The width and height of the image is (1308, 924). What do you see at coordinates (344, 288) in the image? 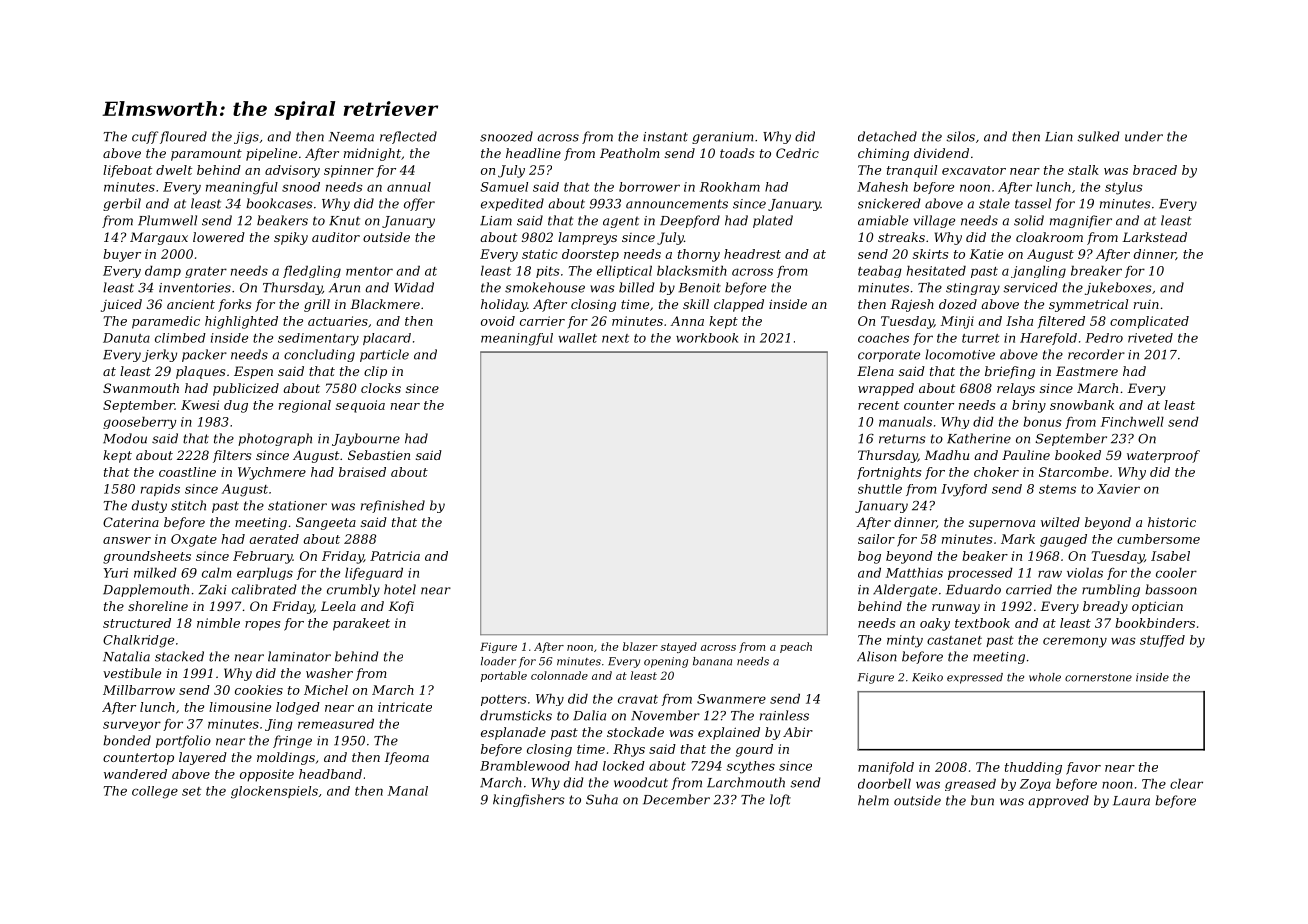
I see `Arun` at bounding box center [344, 288].
